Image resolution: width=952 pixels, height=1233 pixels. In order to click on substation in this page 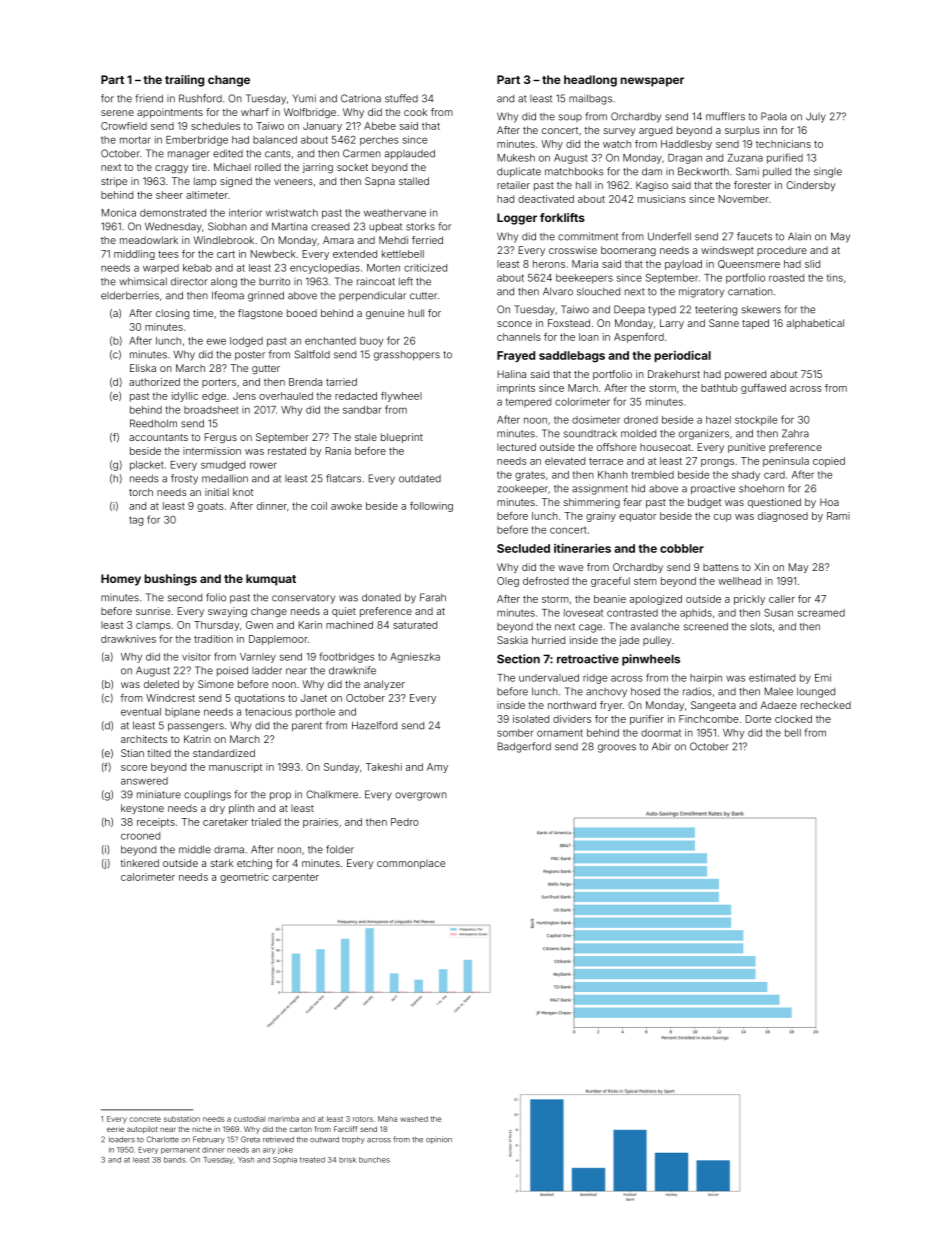, I will do `click(182, 1119)`.
